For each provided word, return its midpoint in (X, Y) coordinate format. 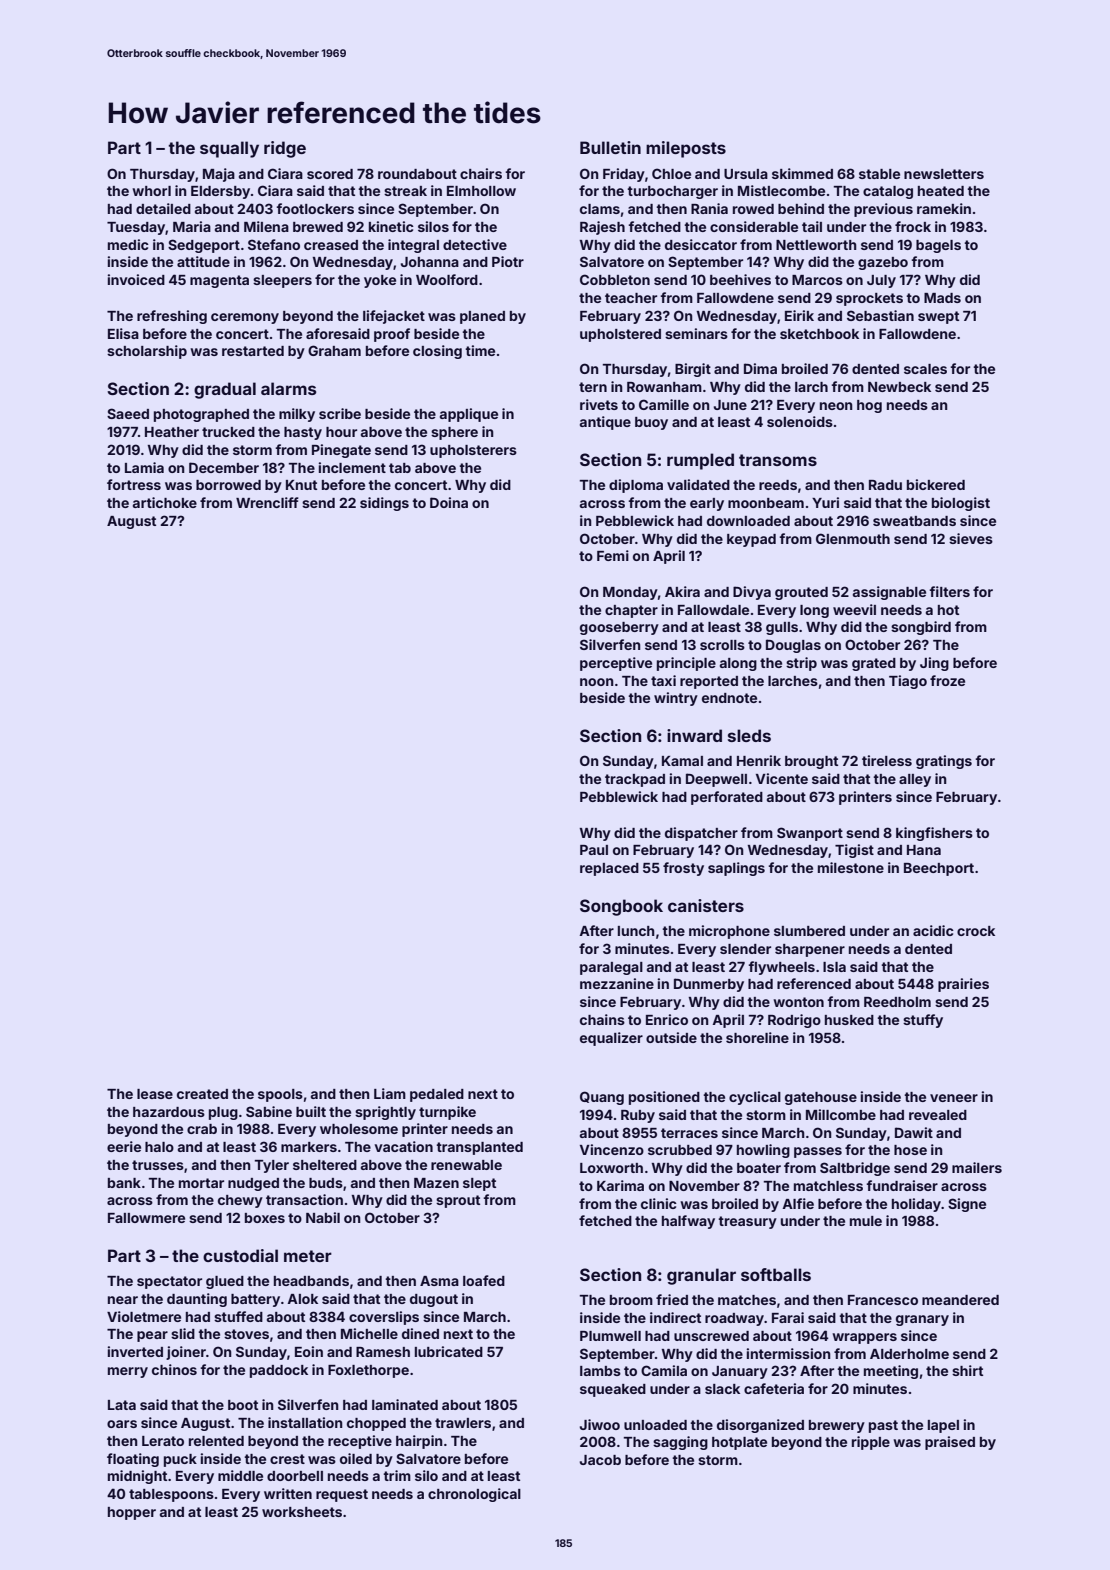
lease (155, 1094)
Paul (594, 850)
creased (331, 245)
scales (925, 369)
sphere (454, 433)
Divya (752, 593)
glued (225, 1282)
